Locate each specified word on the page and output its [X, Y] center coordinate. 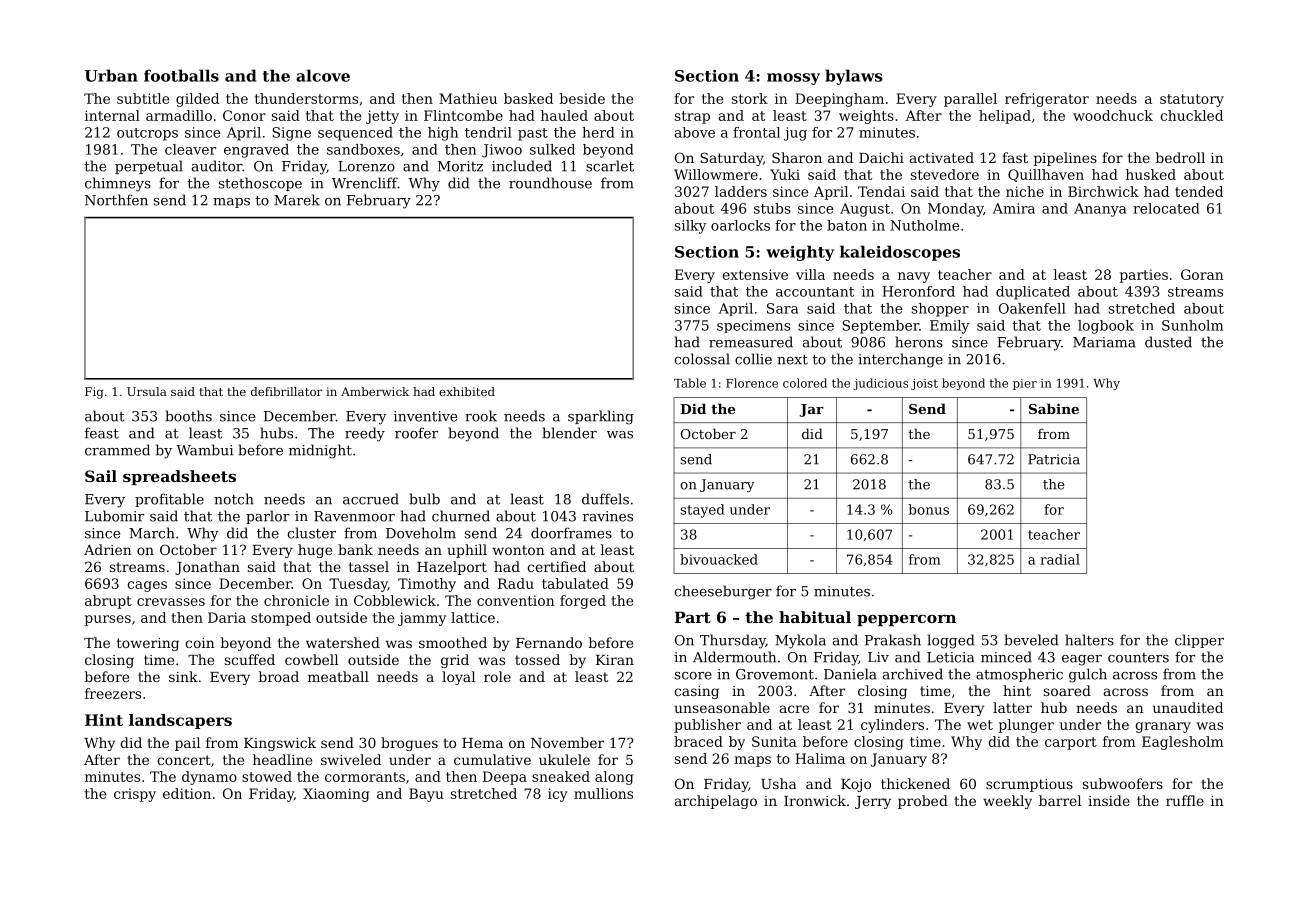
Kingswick [280, 744]
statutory [1192, 100]
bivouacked [719, 559]
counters [1138, 658]
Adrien [108, 549]
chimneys [118, 184]
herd [598, 132]
